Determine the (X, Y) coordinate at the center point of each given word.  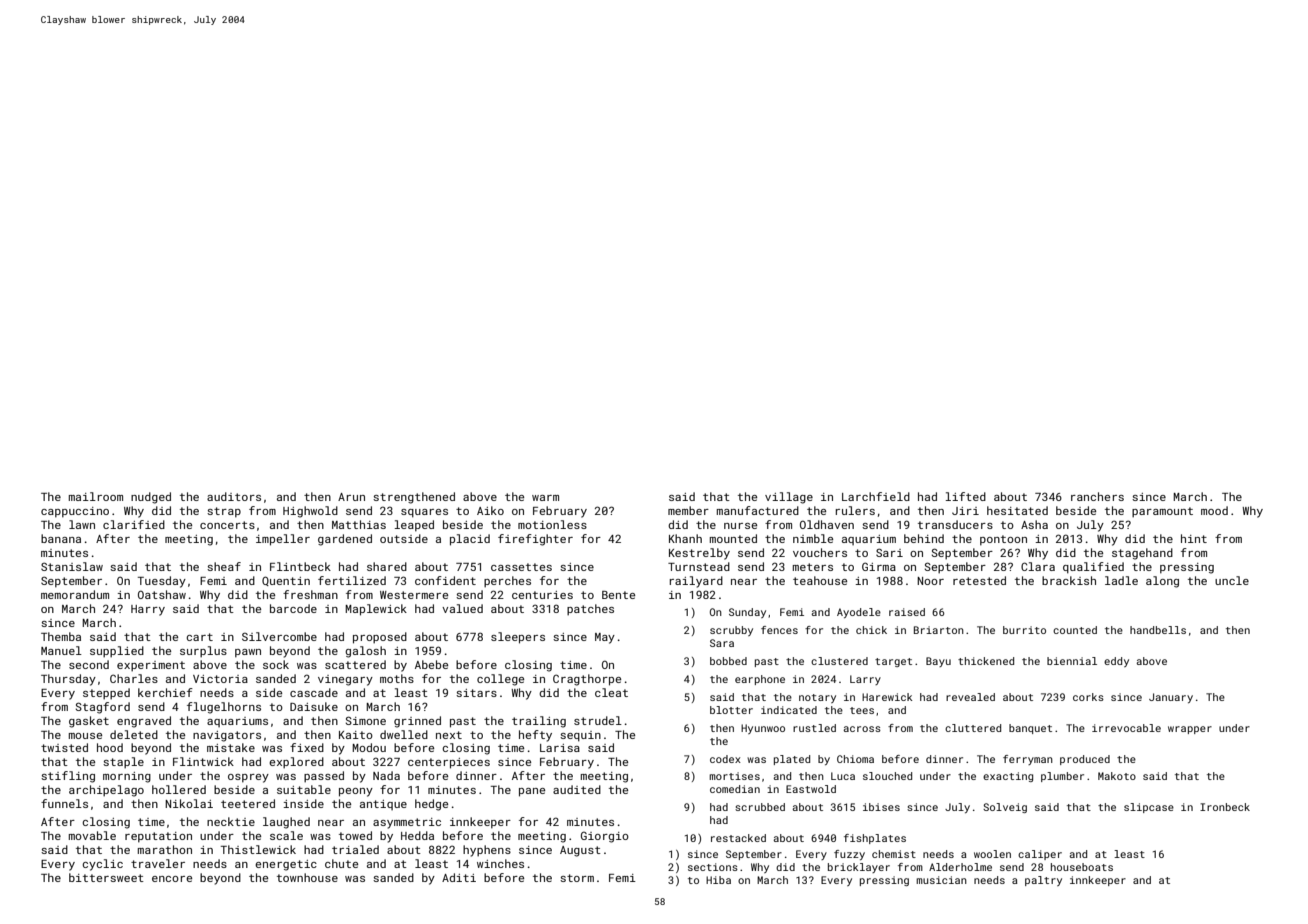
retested (979, 580)
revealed (970, 697)
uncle (1232, 580)
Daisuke (314, 706)
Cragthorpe (587, 680)
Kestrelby (699, 554)
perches (507, 582)
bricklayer (859, 868)
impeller (283, 540)
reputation (158, 837)
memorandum (75, 594)
